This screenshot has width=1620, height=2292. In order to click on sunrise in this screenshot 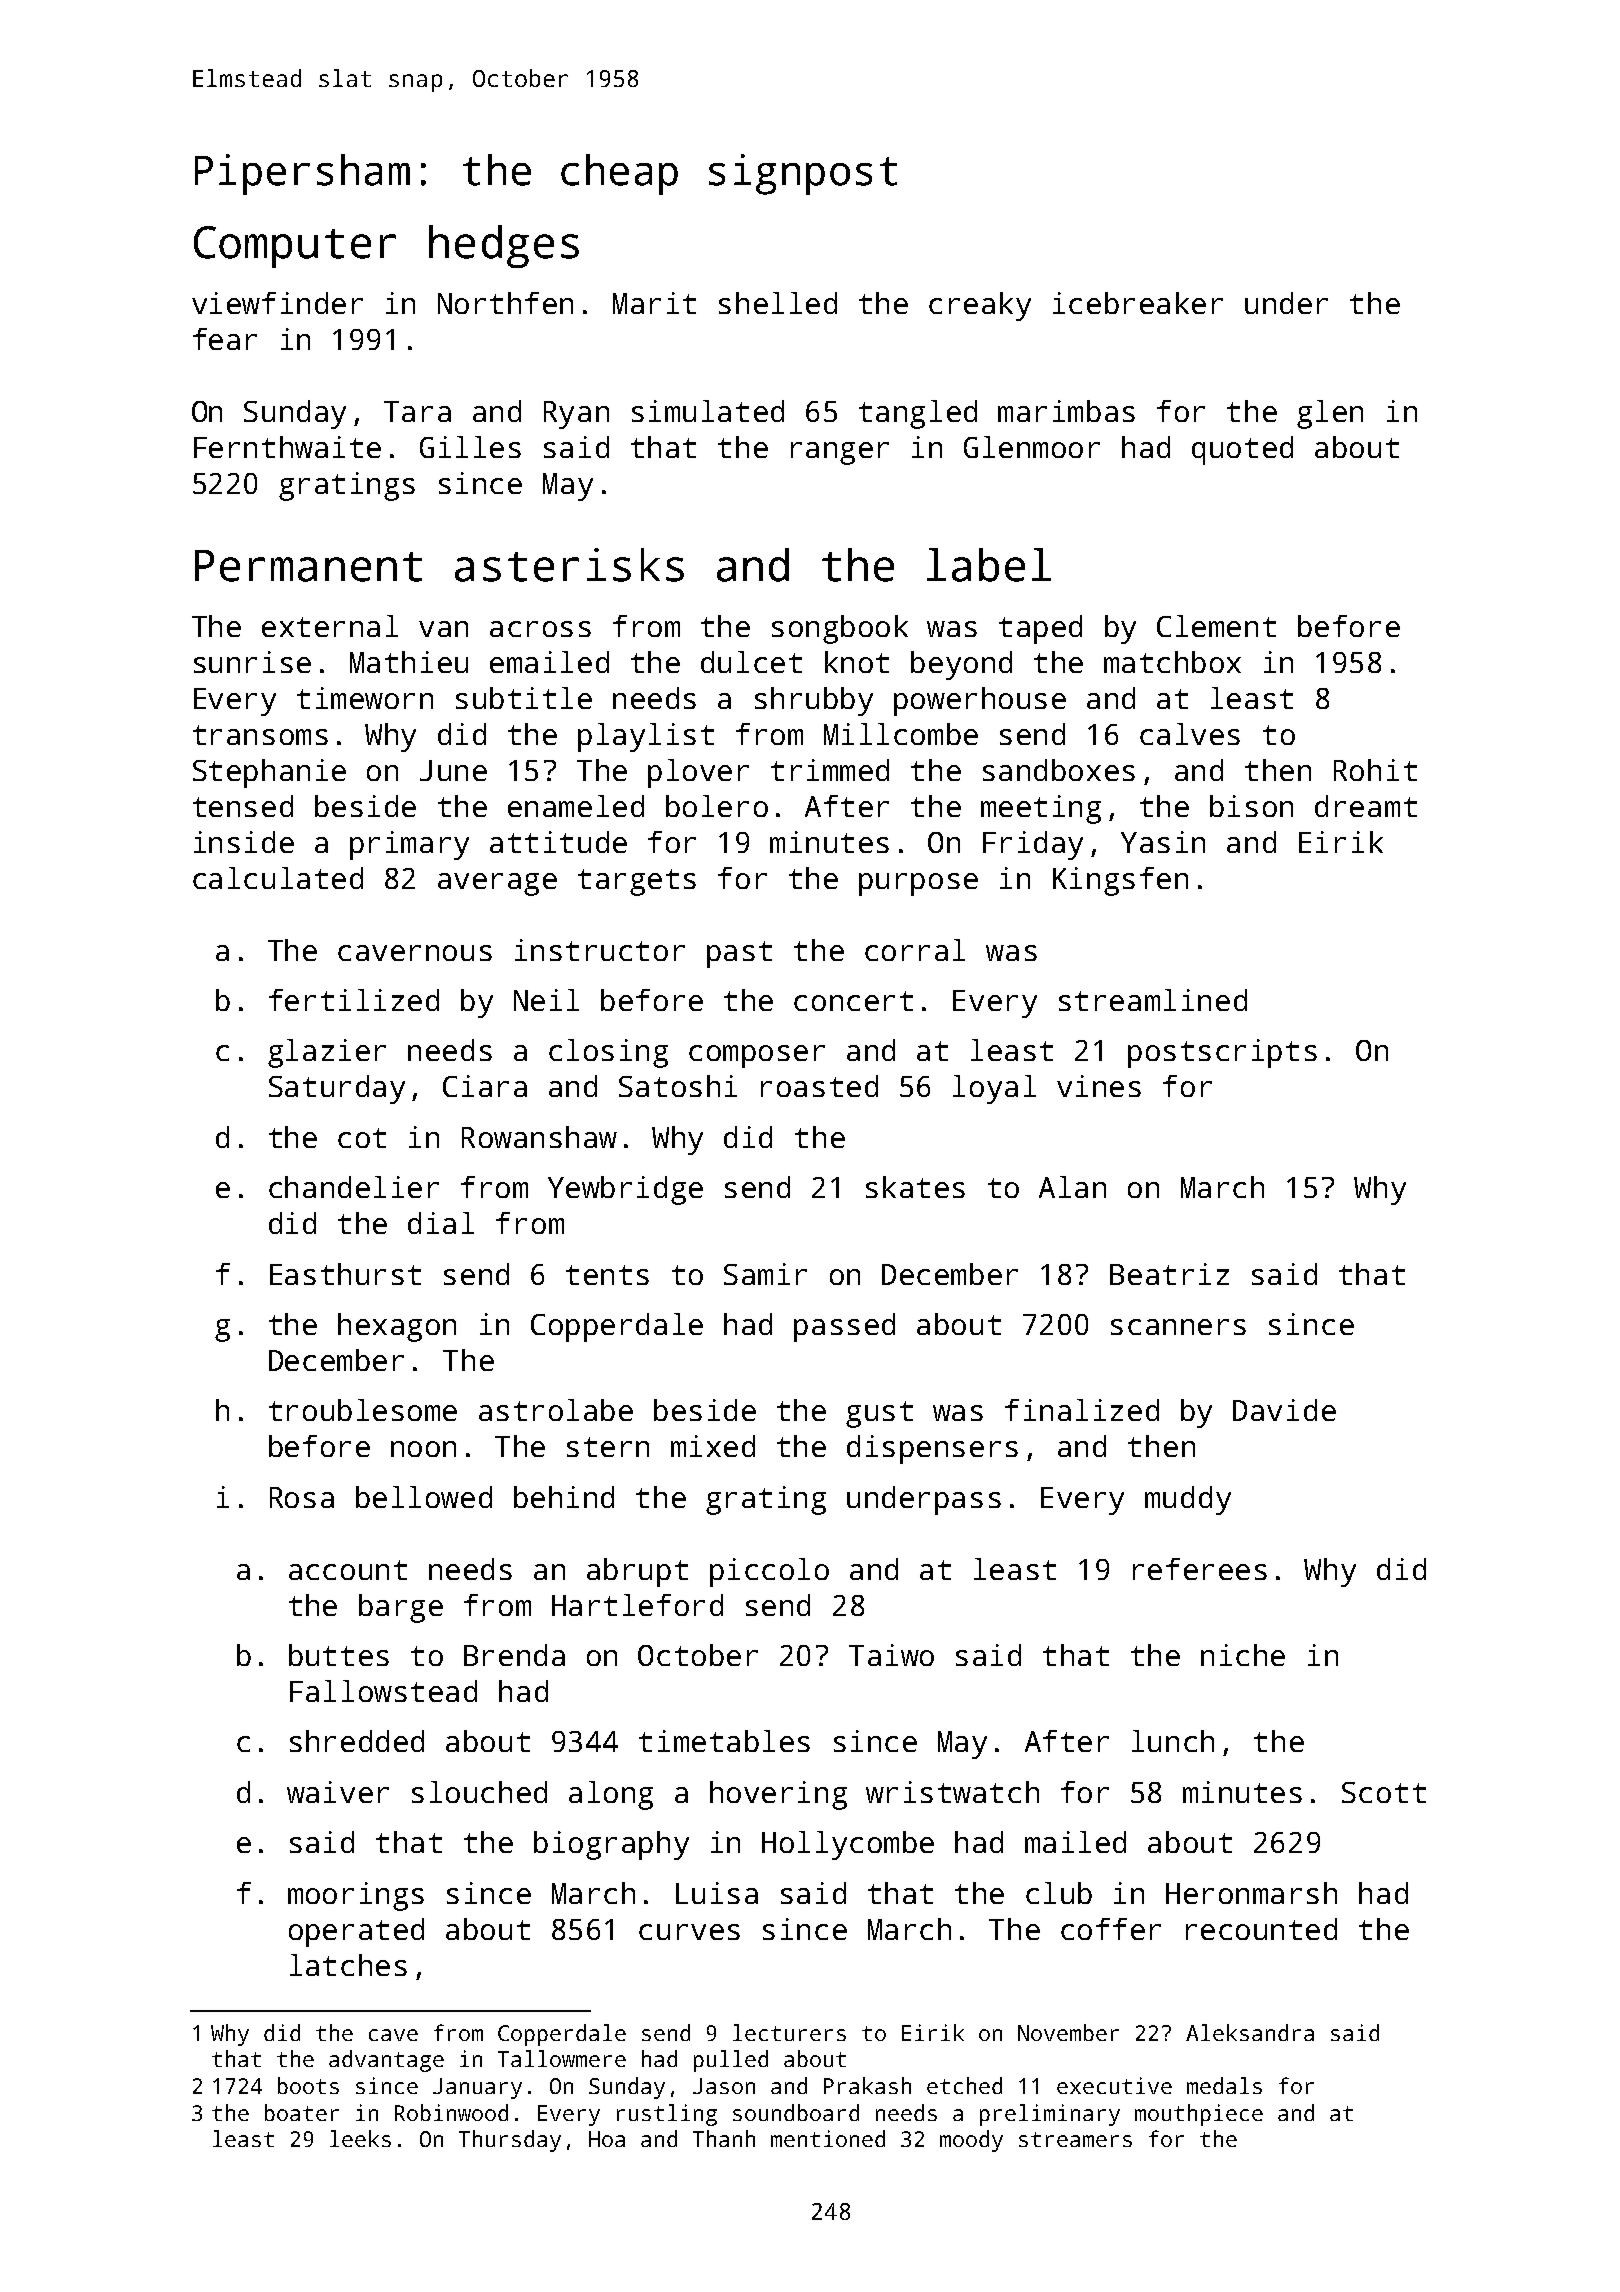, I will do `click(252, 662)`.
